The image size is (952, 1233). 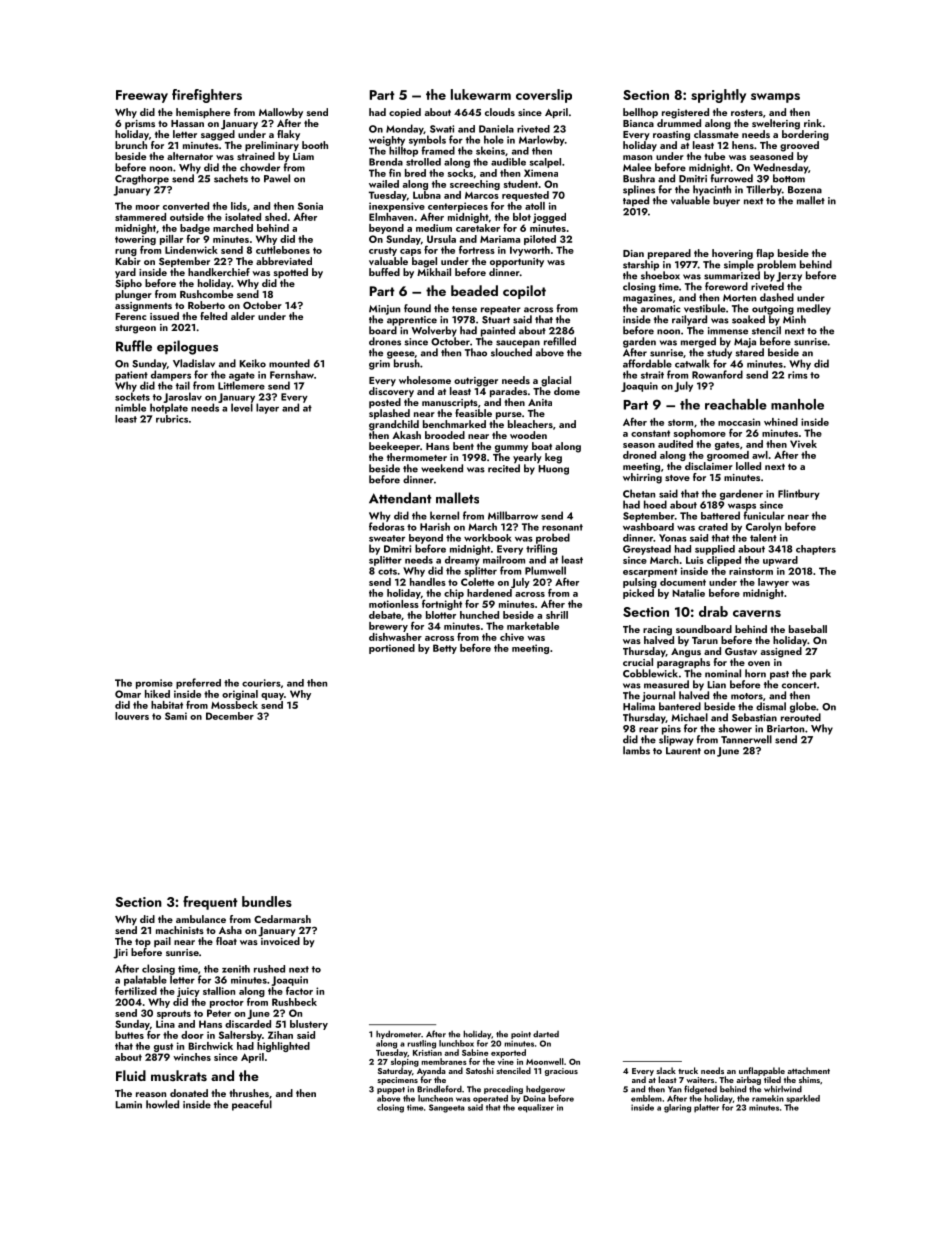 I want to click on hunched, so click(x=479, y=615).
